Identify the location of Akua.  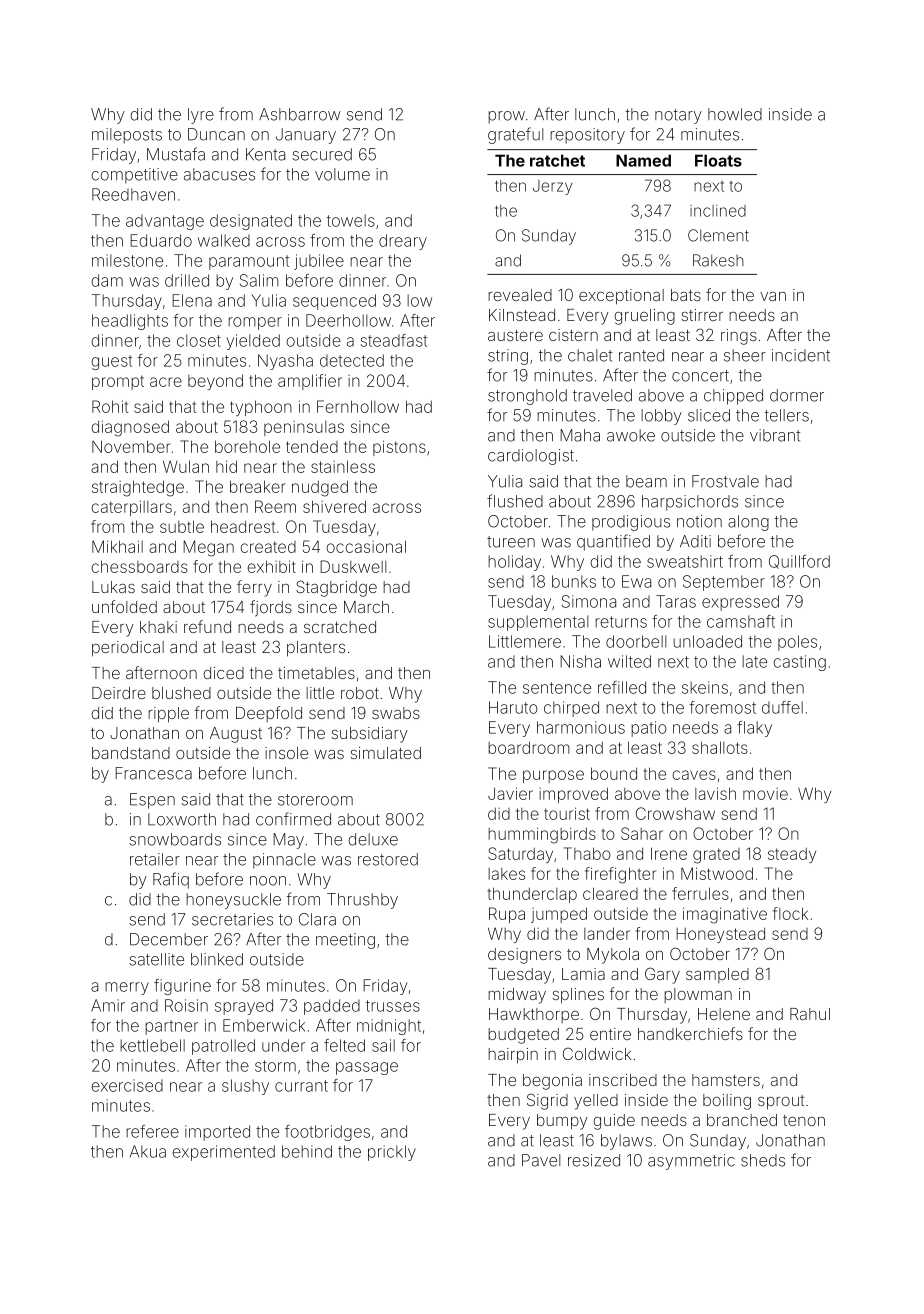
(148, 1151).
